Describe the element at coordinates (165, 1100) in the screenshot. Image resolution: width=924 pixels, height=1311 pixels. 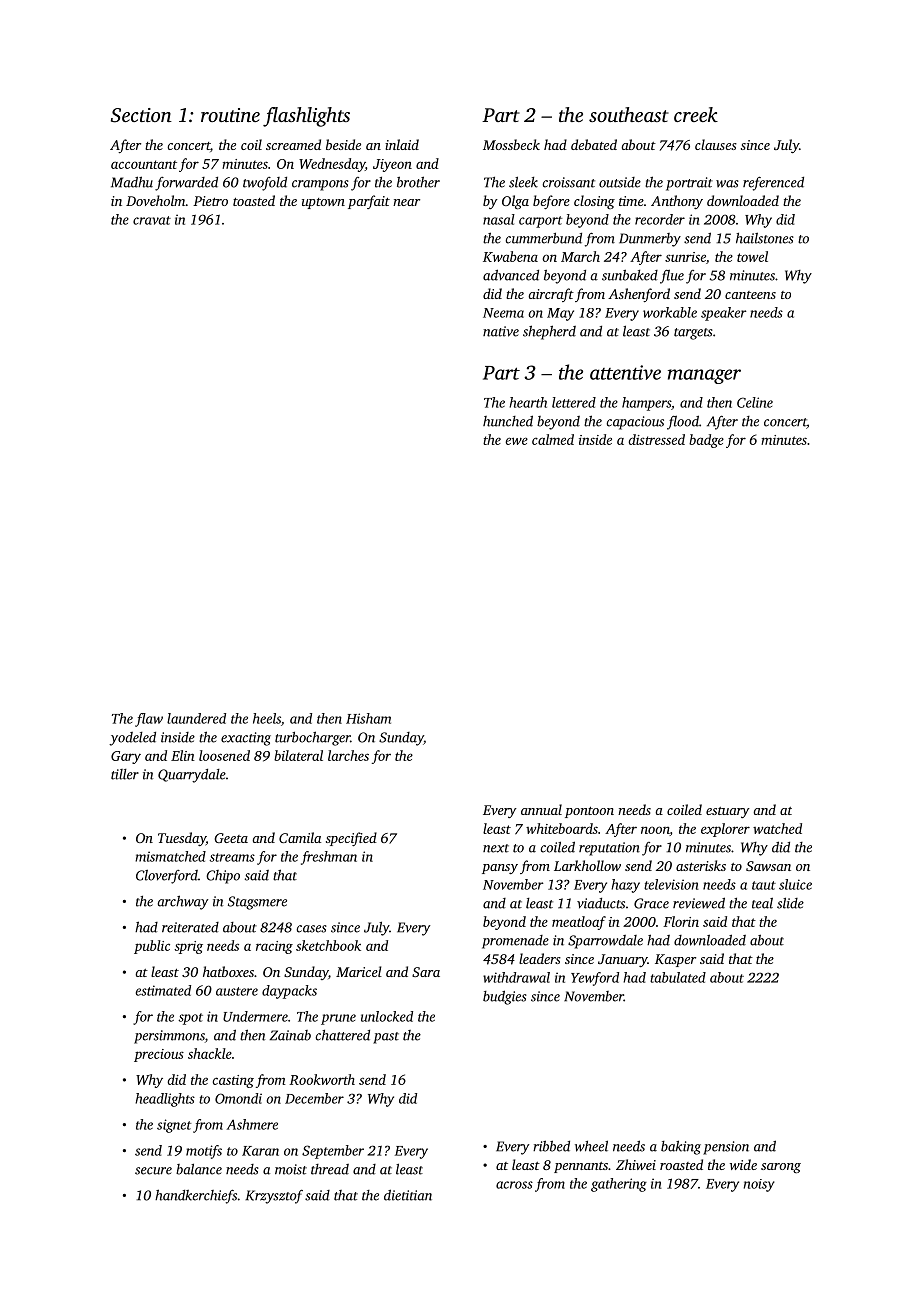
I see `headlights` at that location.
